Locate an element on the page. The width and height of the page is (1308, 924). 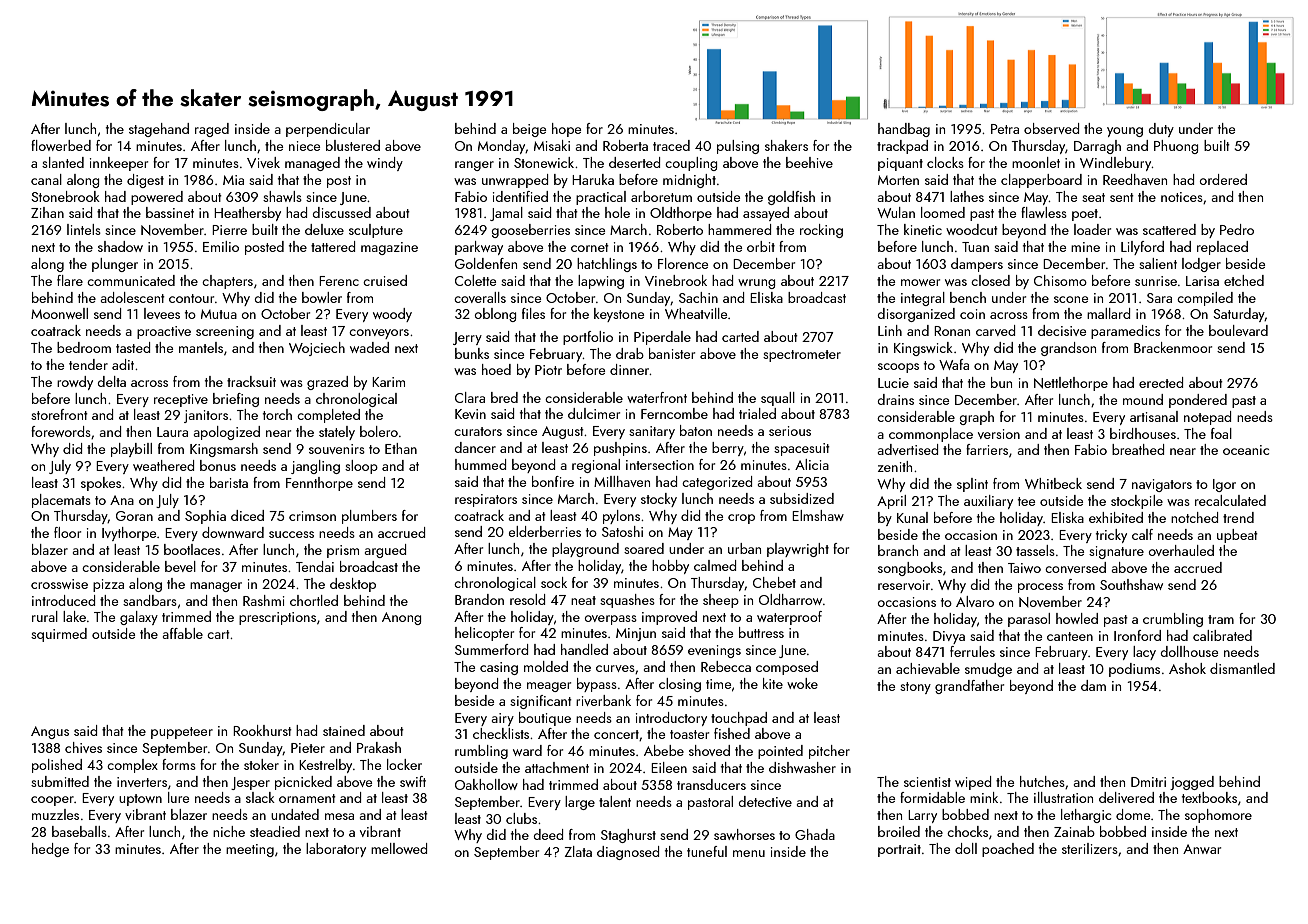
lacy is located at coordinates (1144, 653).
